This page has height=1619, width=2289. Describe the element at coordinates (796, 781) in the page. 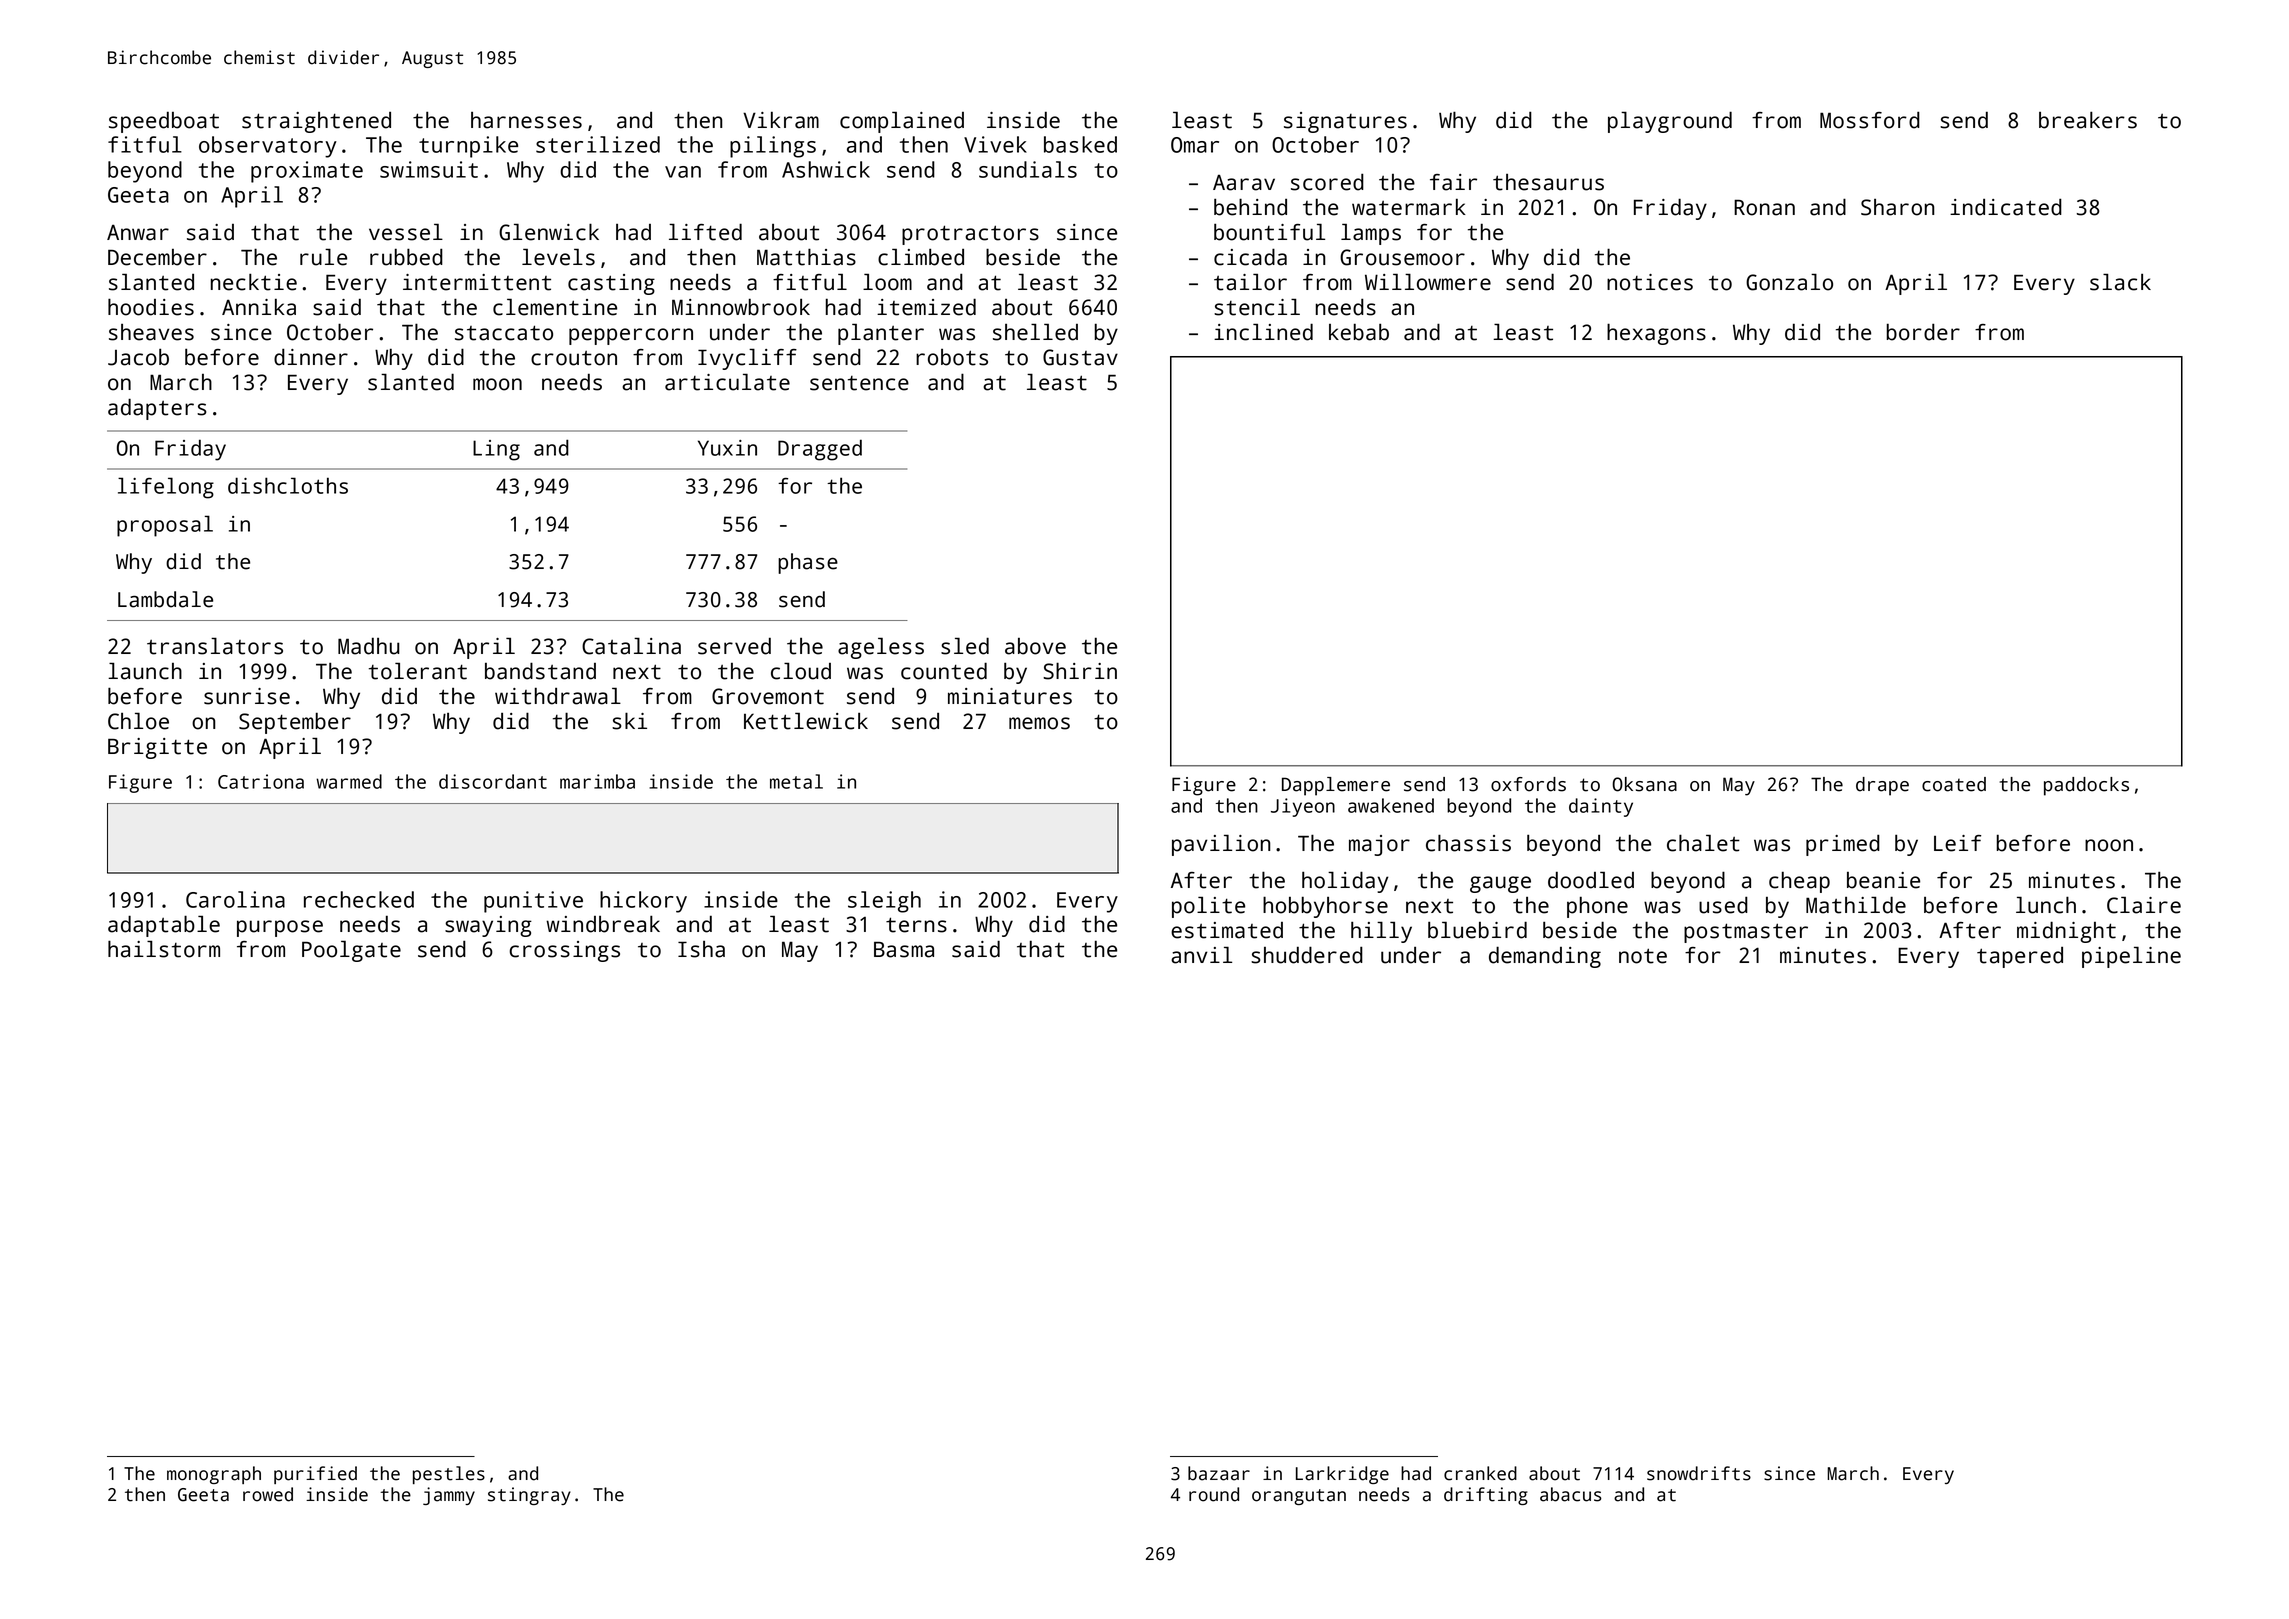

I see `metal` at that location.
